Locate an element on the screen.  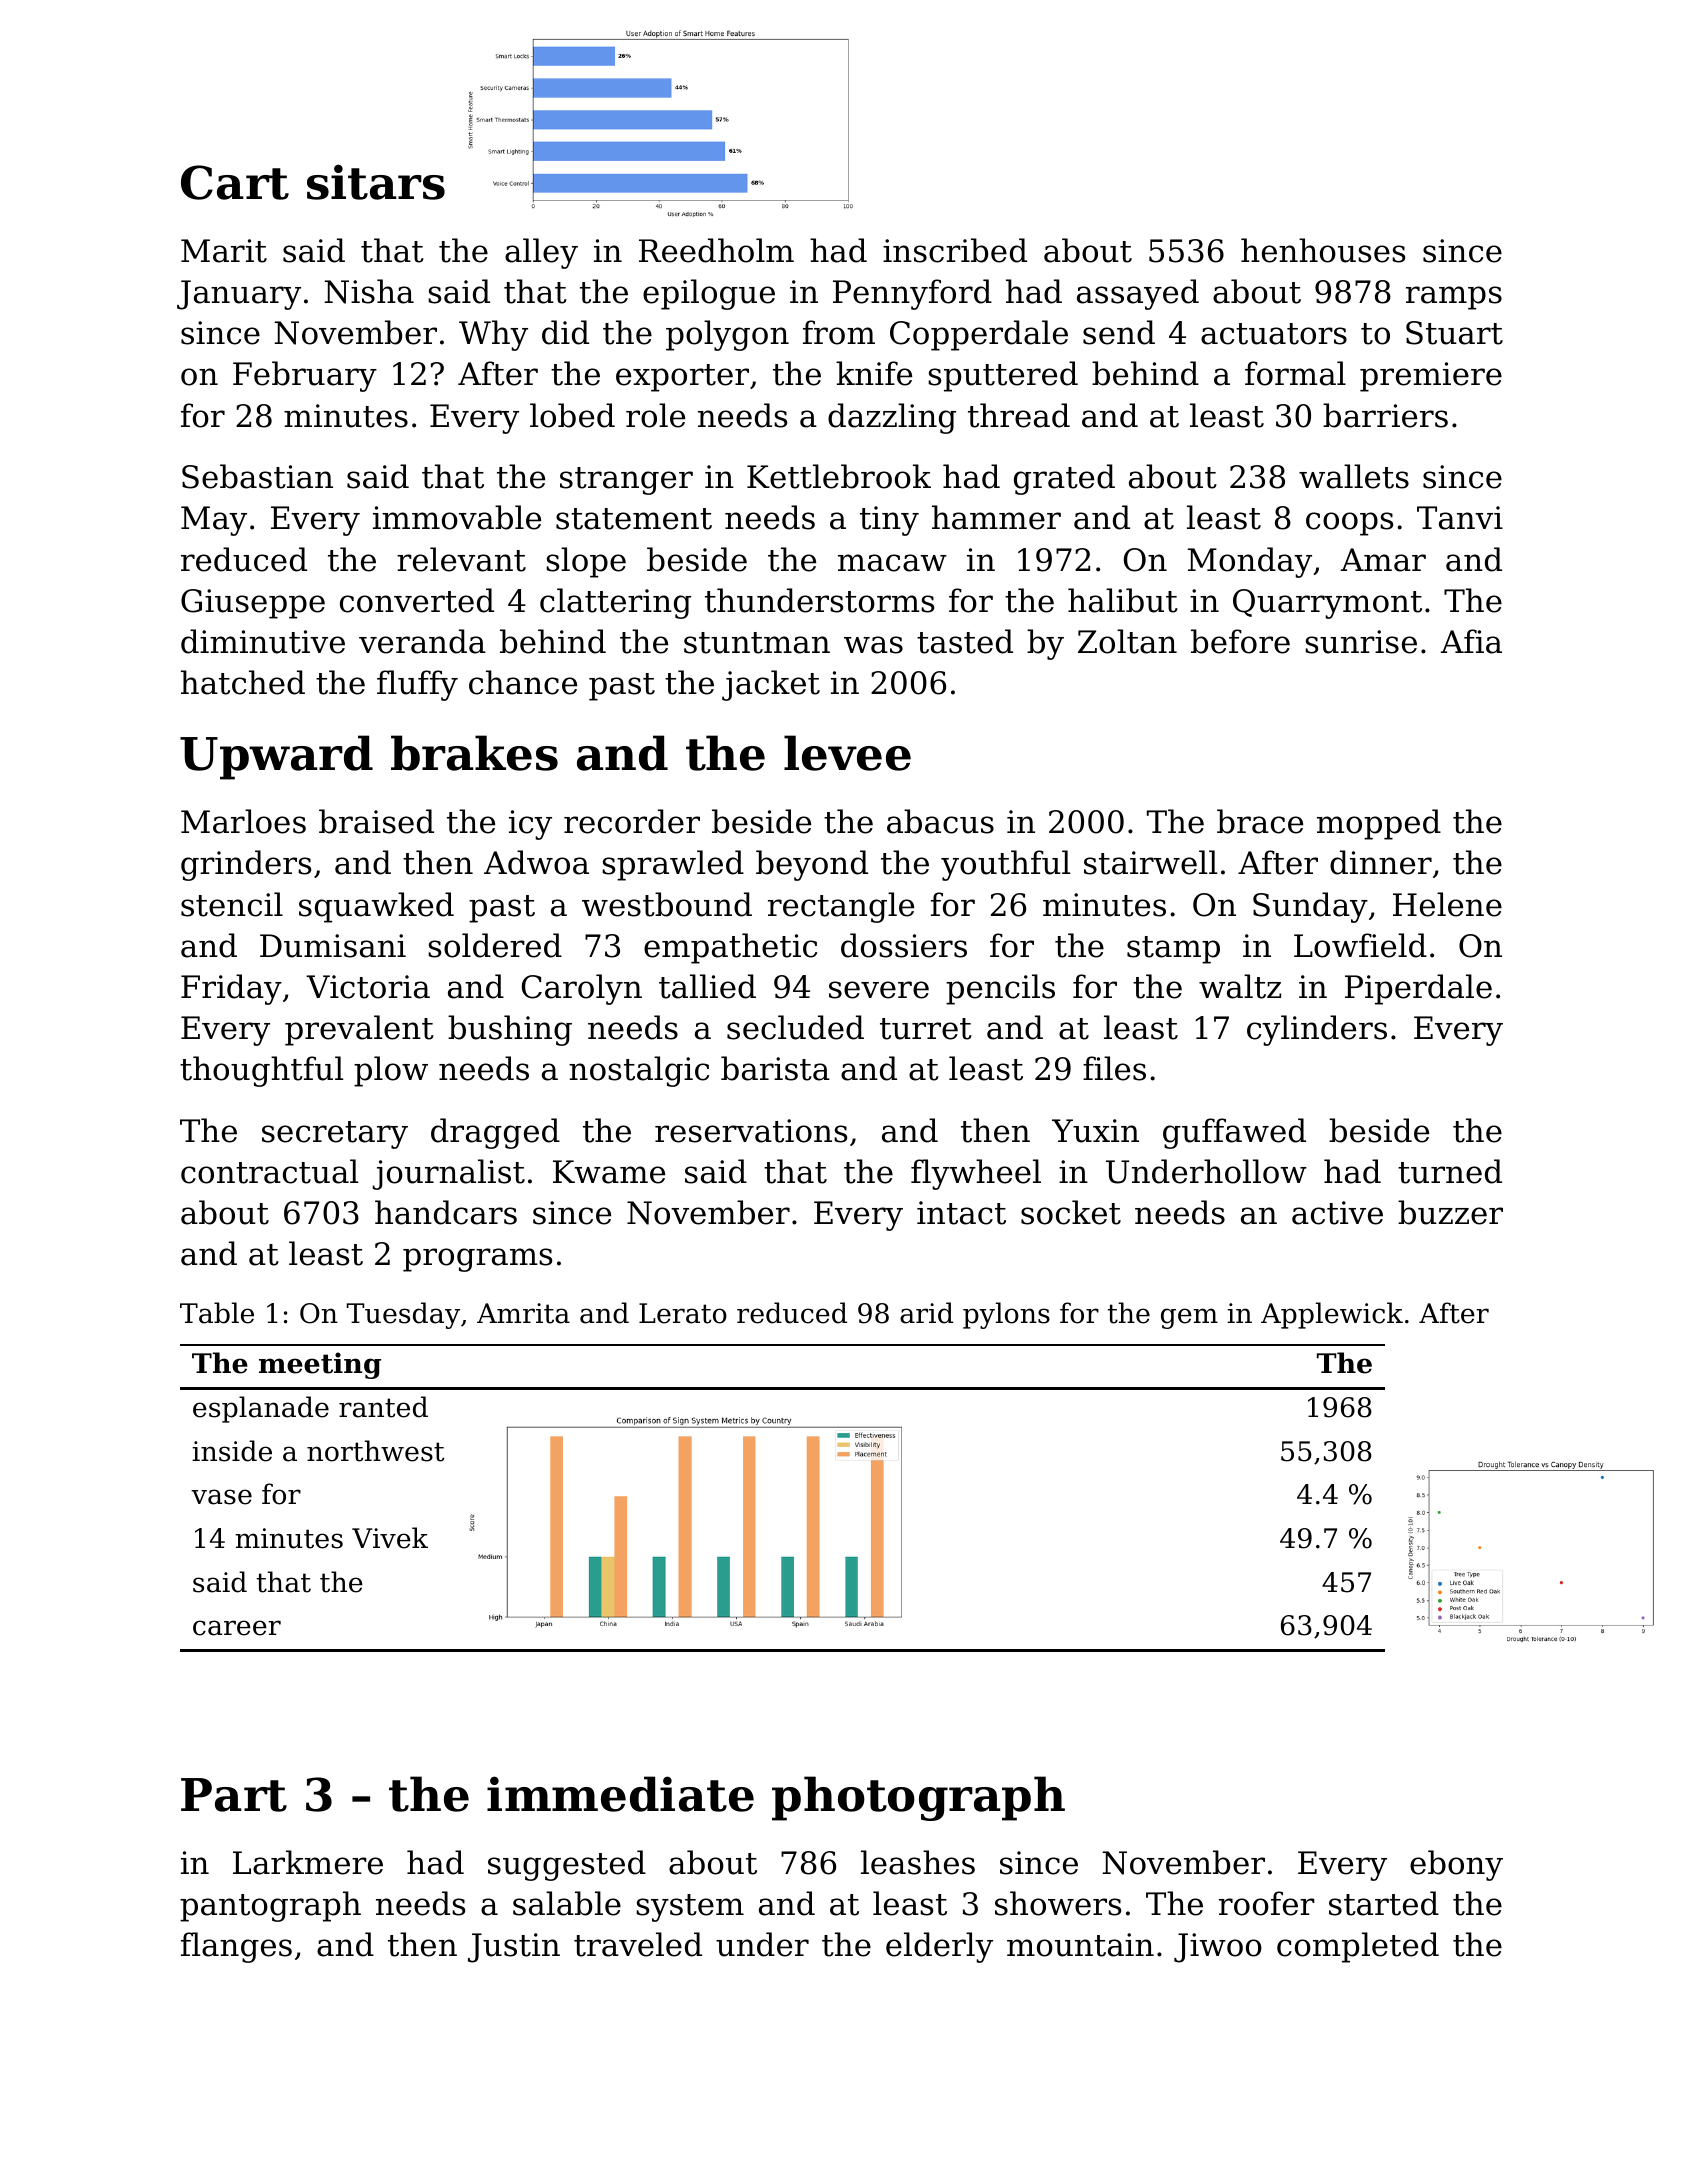
inscribed is located at coordinates (955, 250).
